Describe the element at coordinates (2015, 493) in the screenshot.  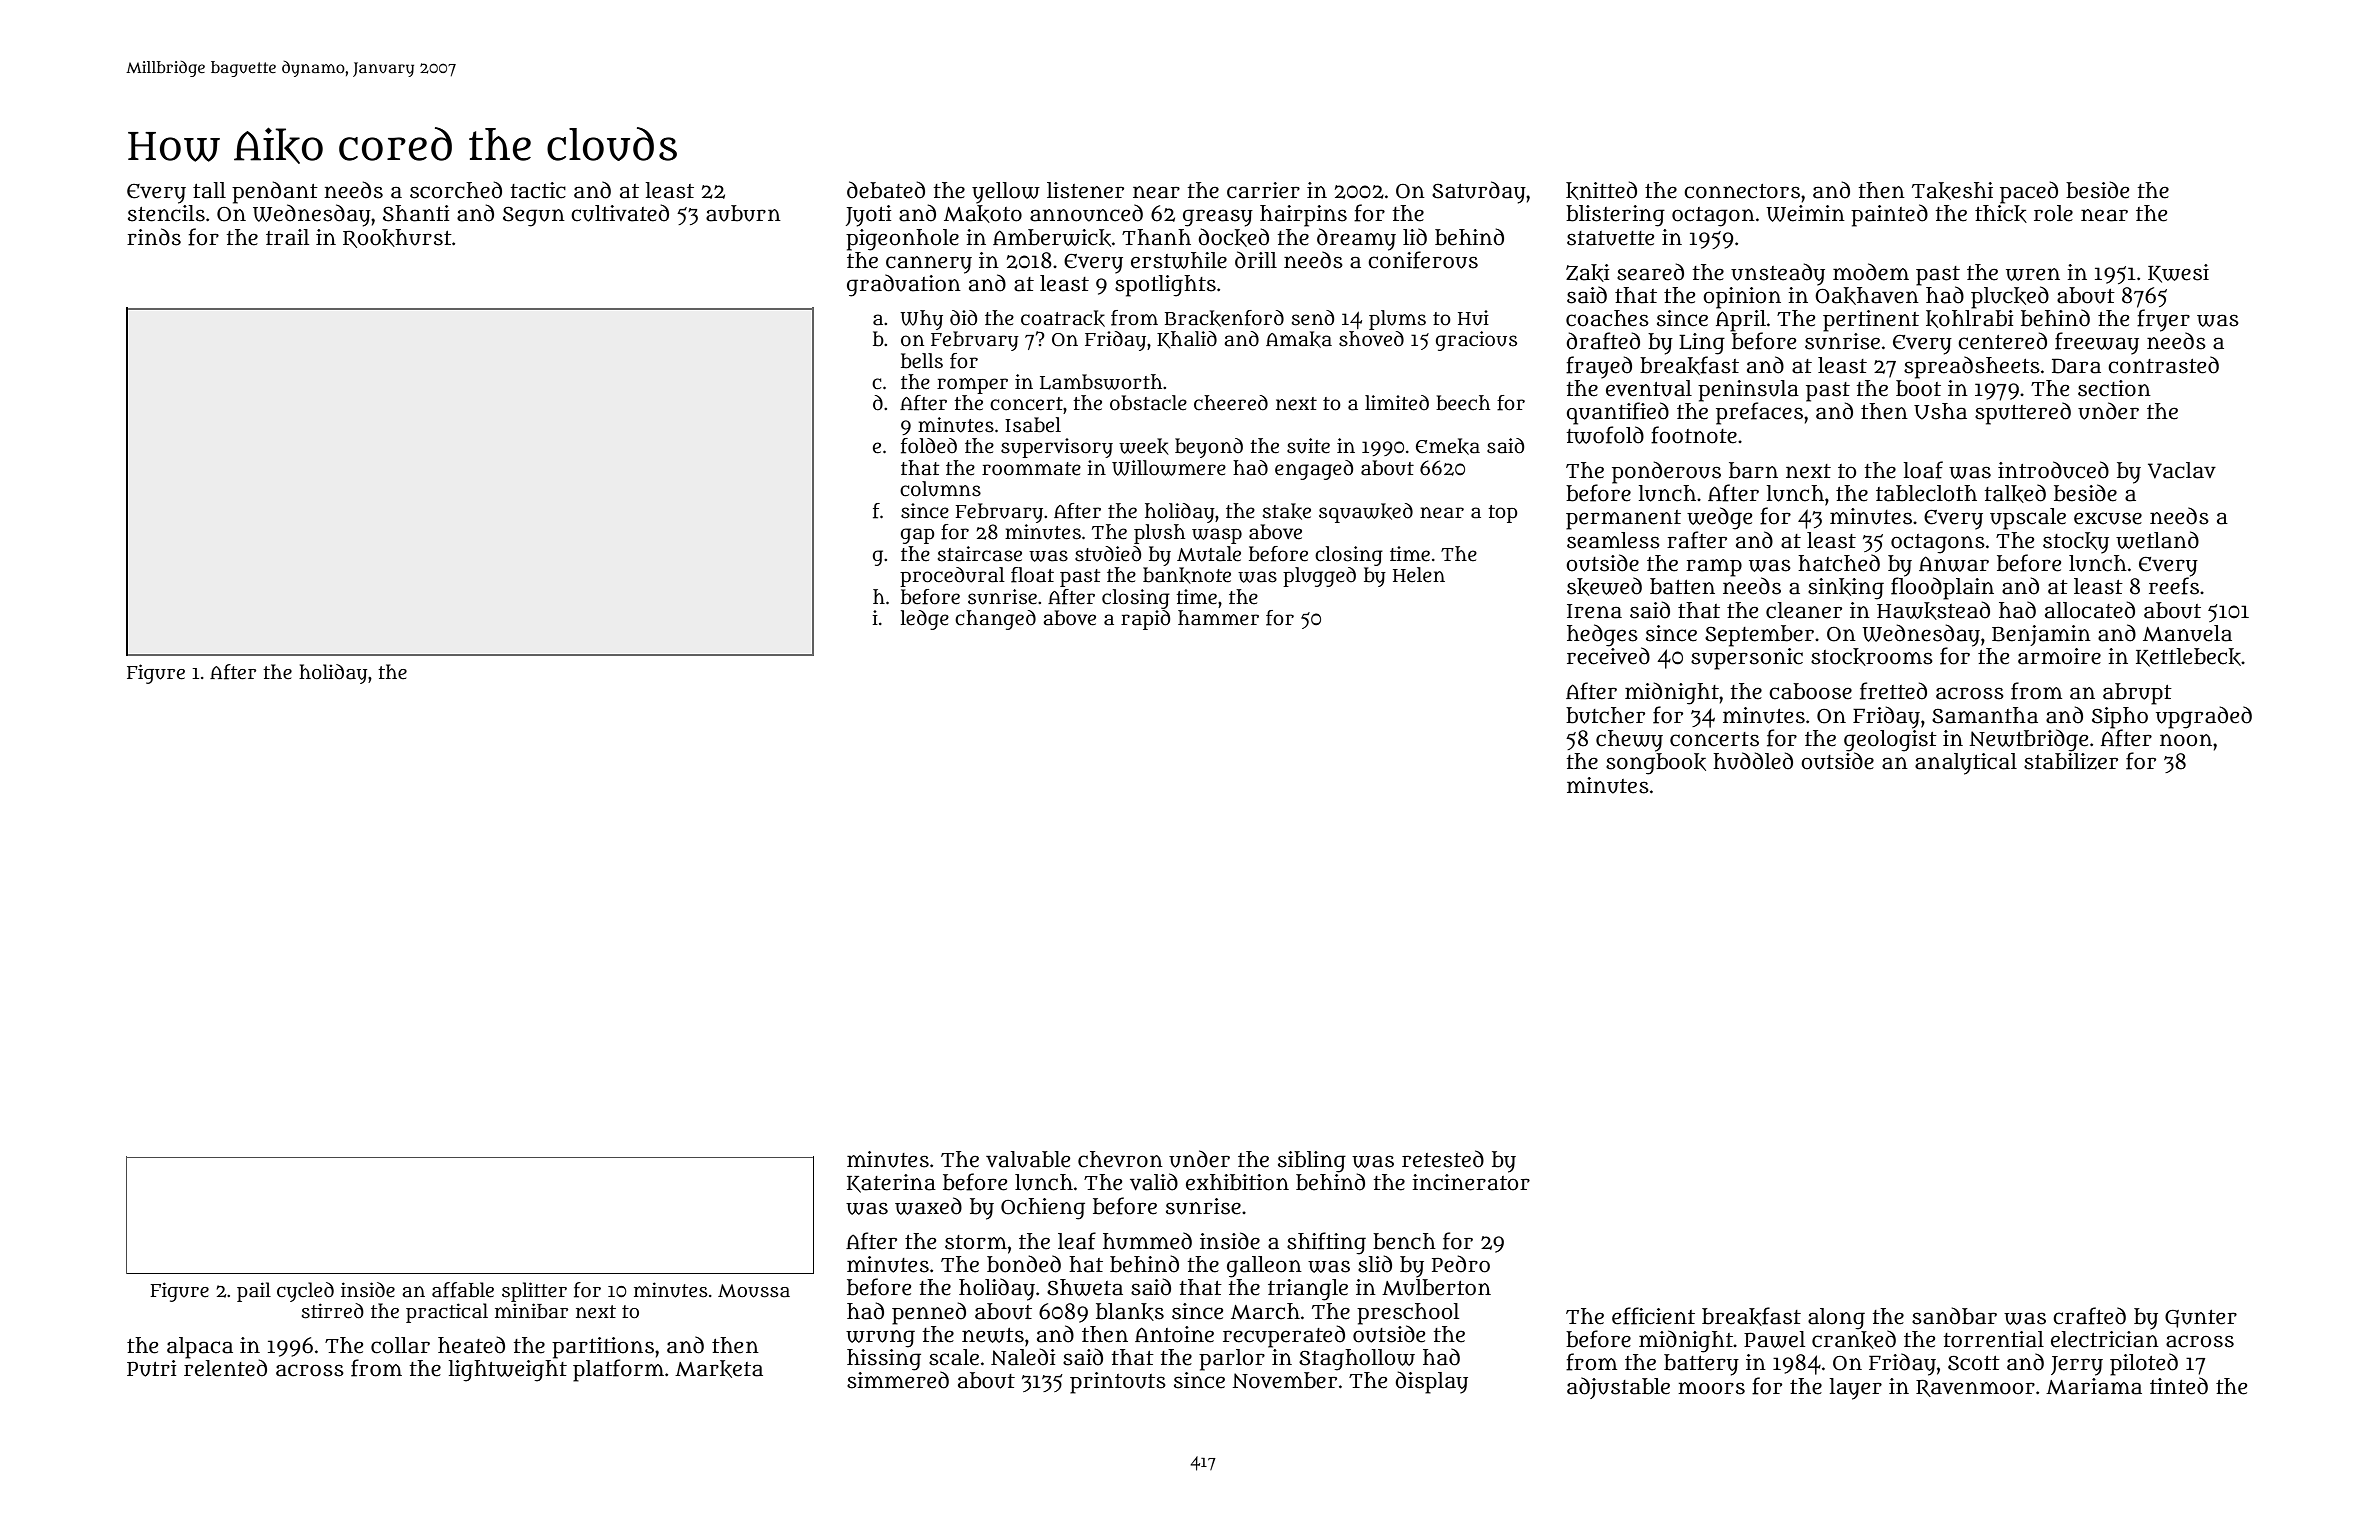
I see `talked` at that location.
